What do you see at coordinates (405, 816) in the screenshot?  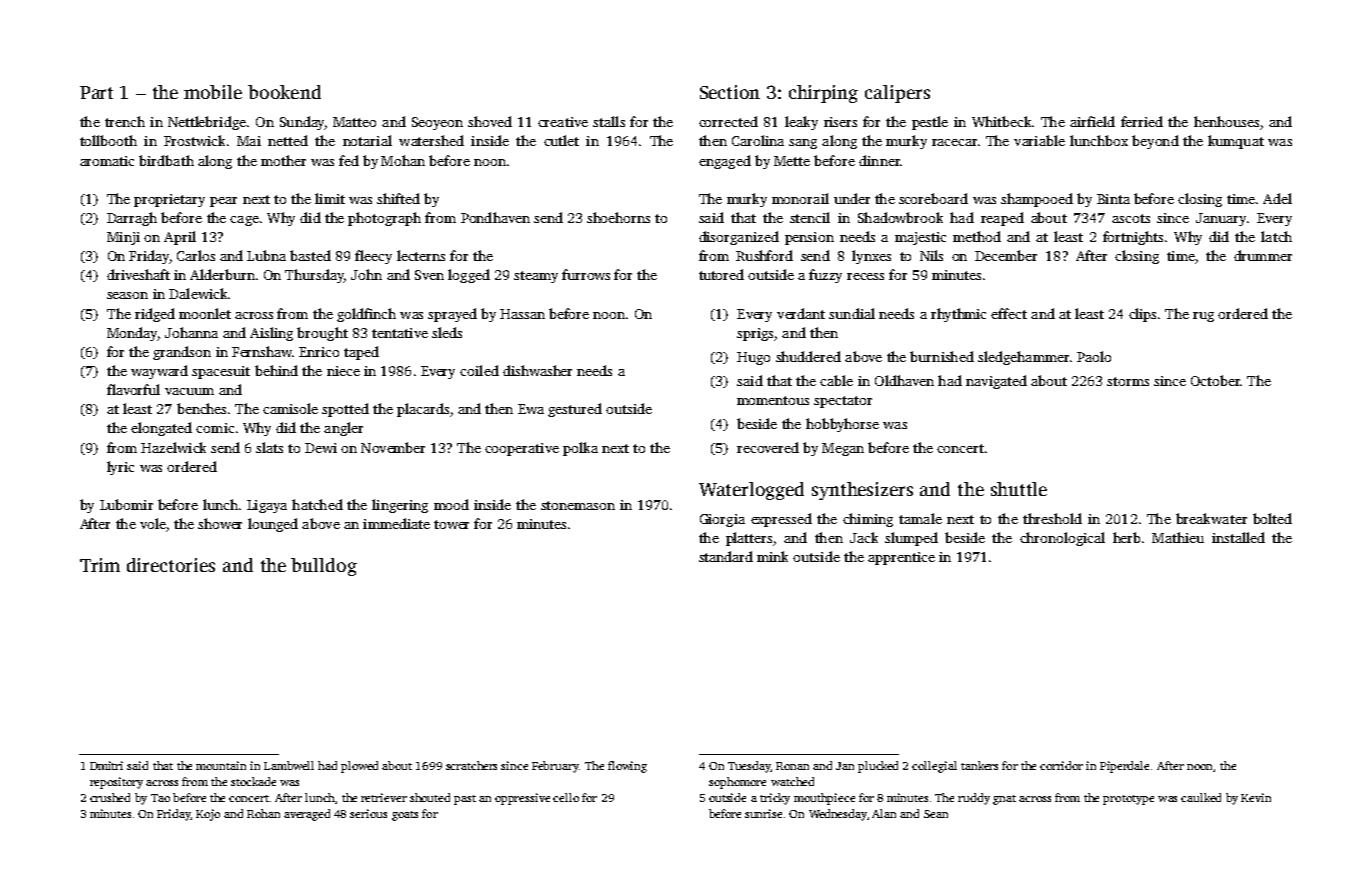 I see `goats` at bounding box center [405, 816].
